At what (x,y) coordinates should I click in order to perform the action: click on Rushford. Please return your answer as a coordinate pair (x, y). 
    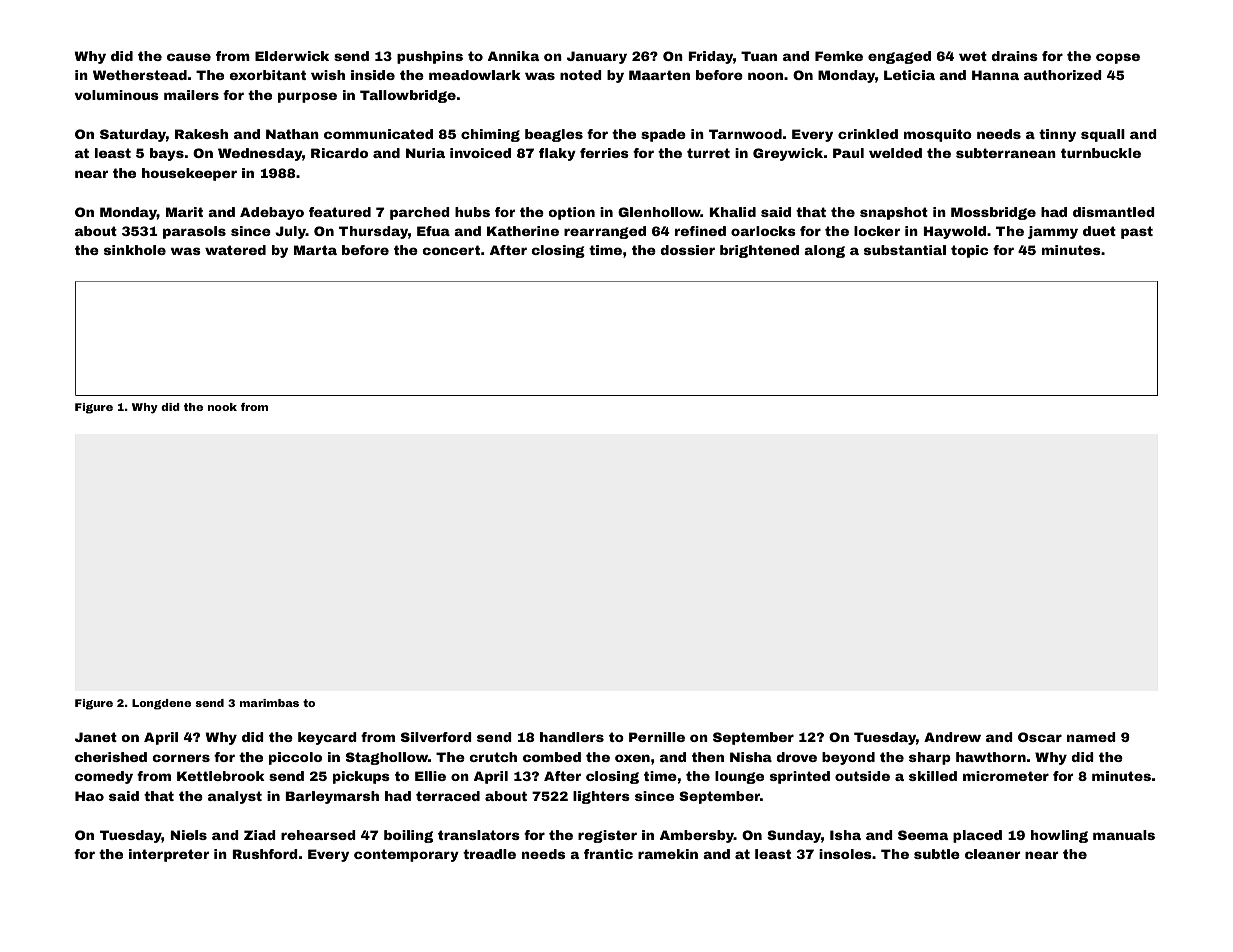
    Looking at the image, I should click on (265, 854).
